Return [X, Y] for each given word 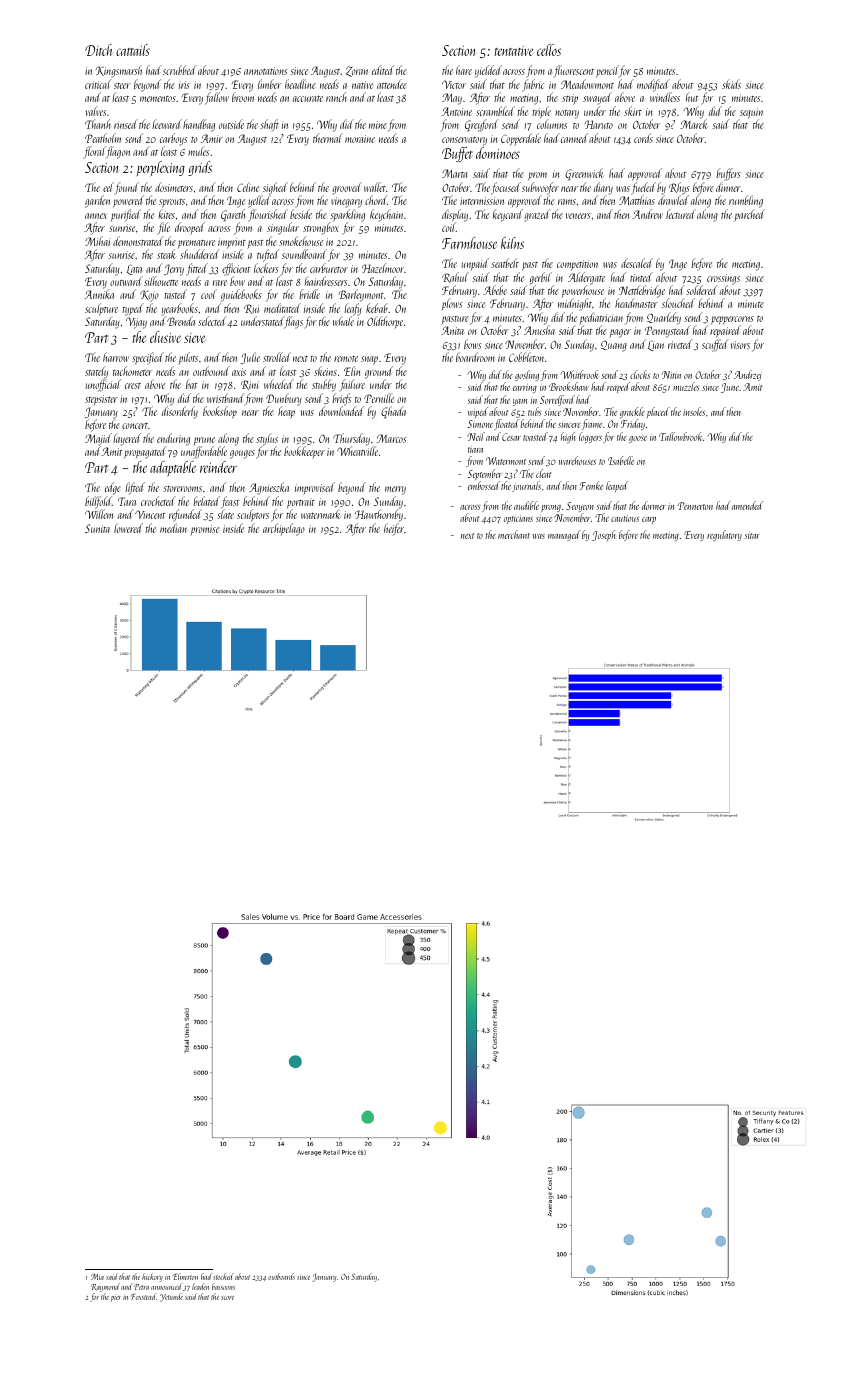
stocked [223, 1276]
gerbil [541, 278]
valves [96, 111]
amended [747, 505]
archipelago [284, 529]
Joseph [603, 535]
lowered [128, 528]
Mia [97, 1277]
